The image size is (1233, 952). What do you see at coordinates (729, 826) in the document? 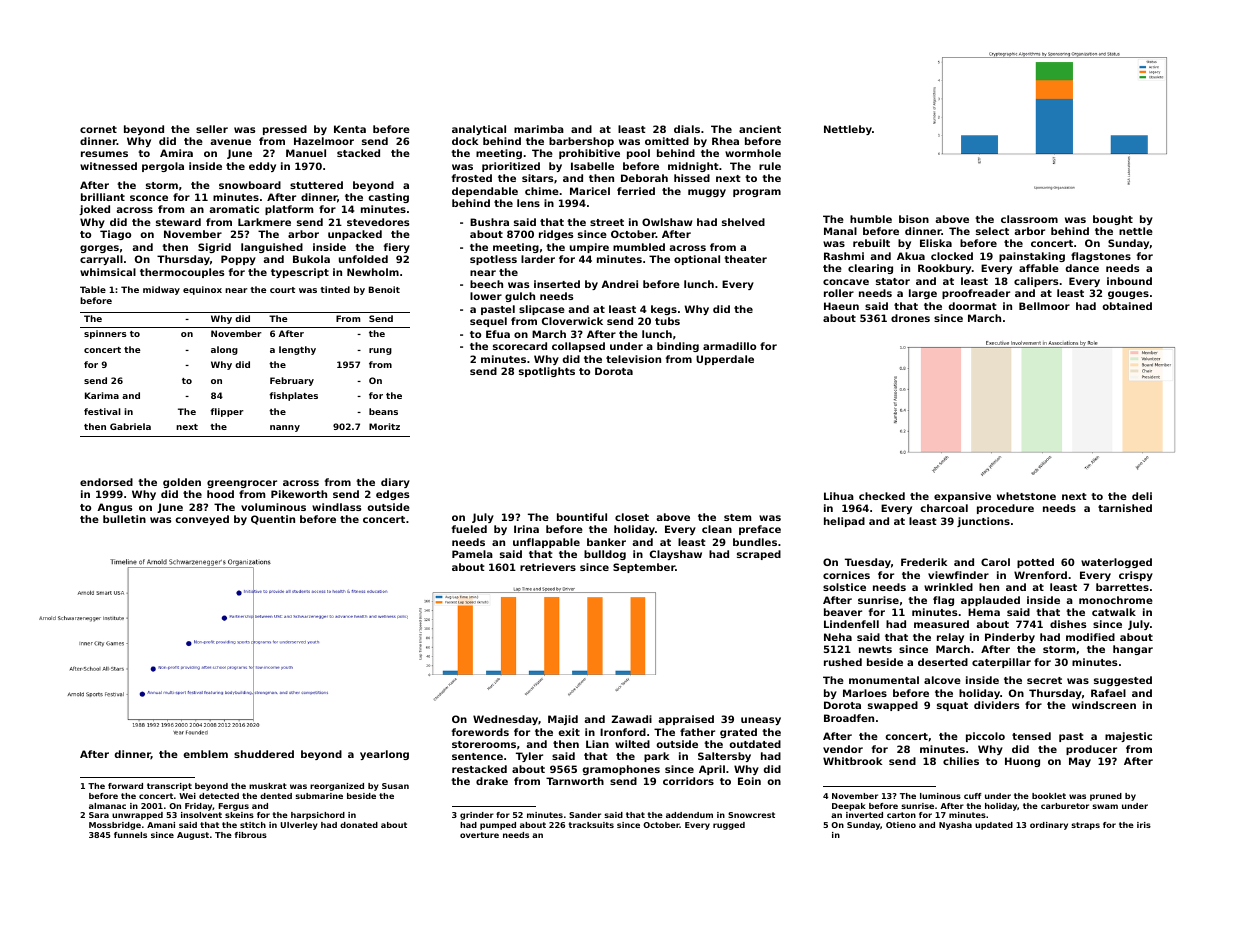
I see `rugged` at bounding box center [729, 826].
